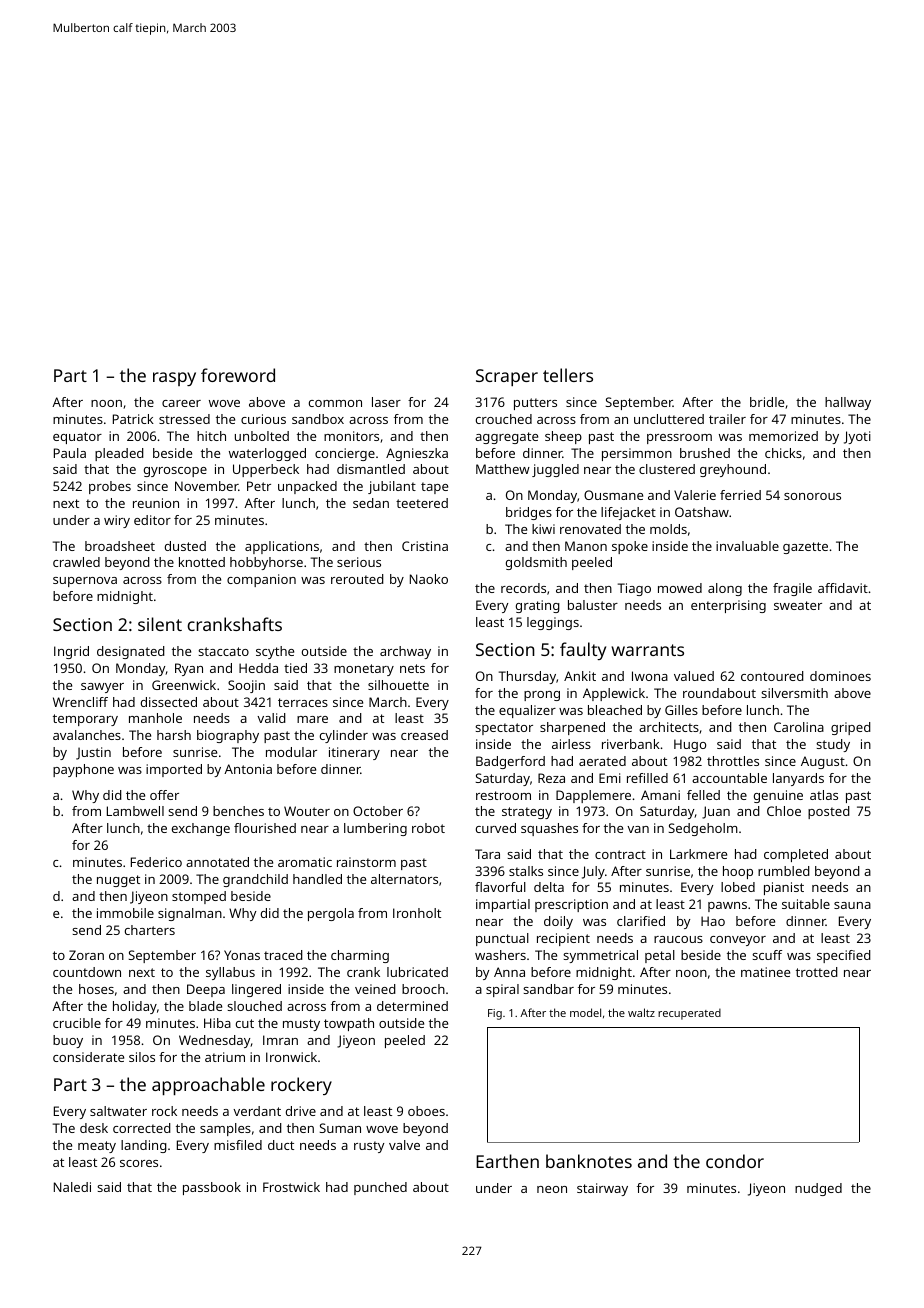 The width and height of the page is (924, 1308). I want to click on tellers, so click(568, 375).
